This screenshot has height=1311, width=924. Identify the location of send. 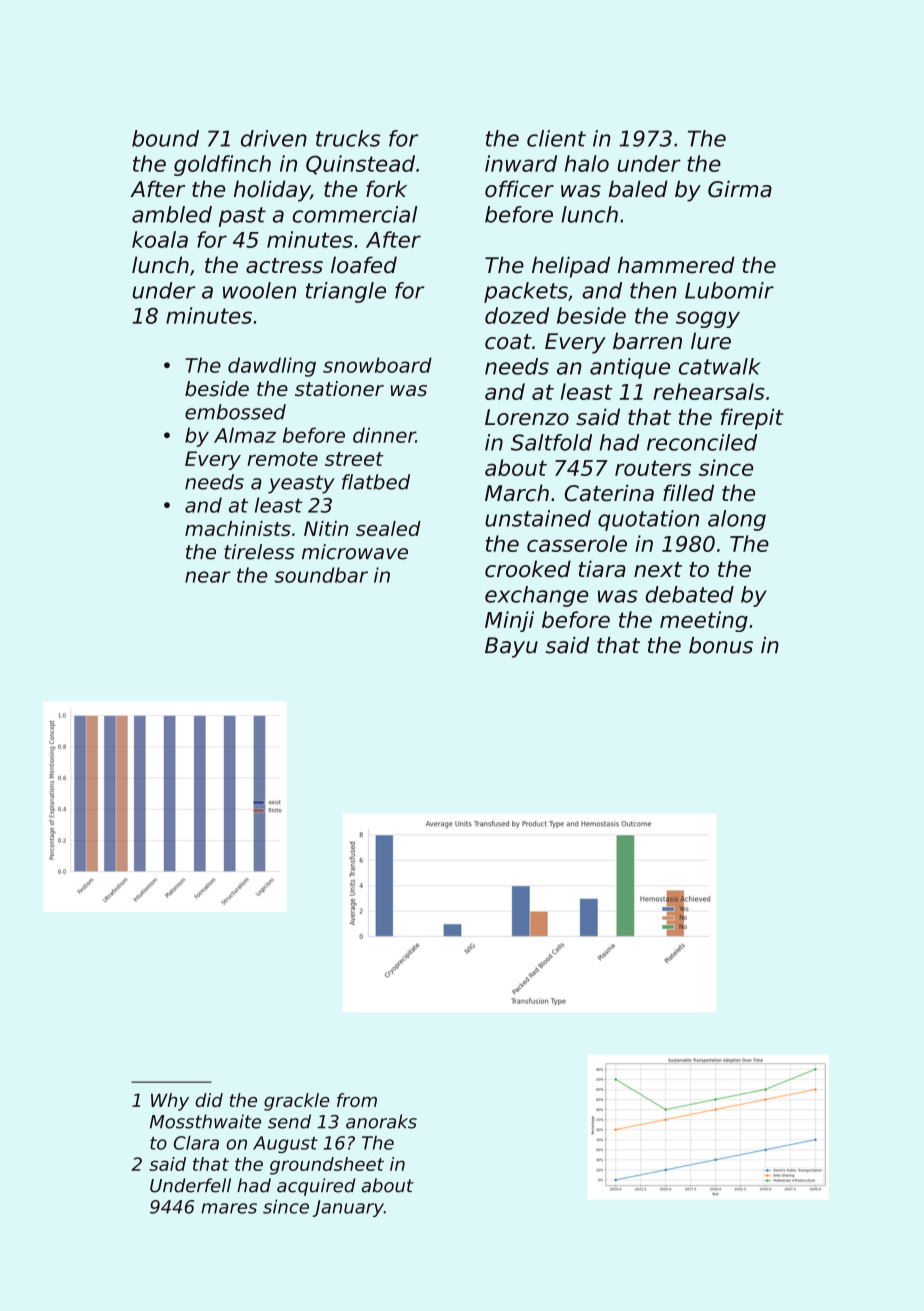
(289, 1121).
